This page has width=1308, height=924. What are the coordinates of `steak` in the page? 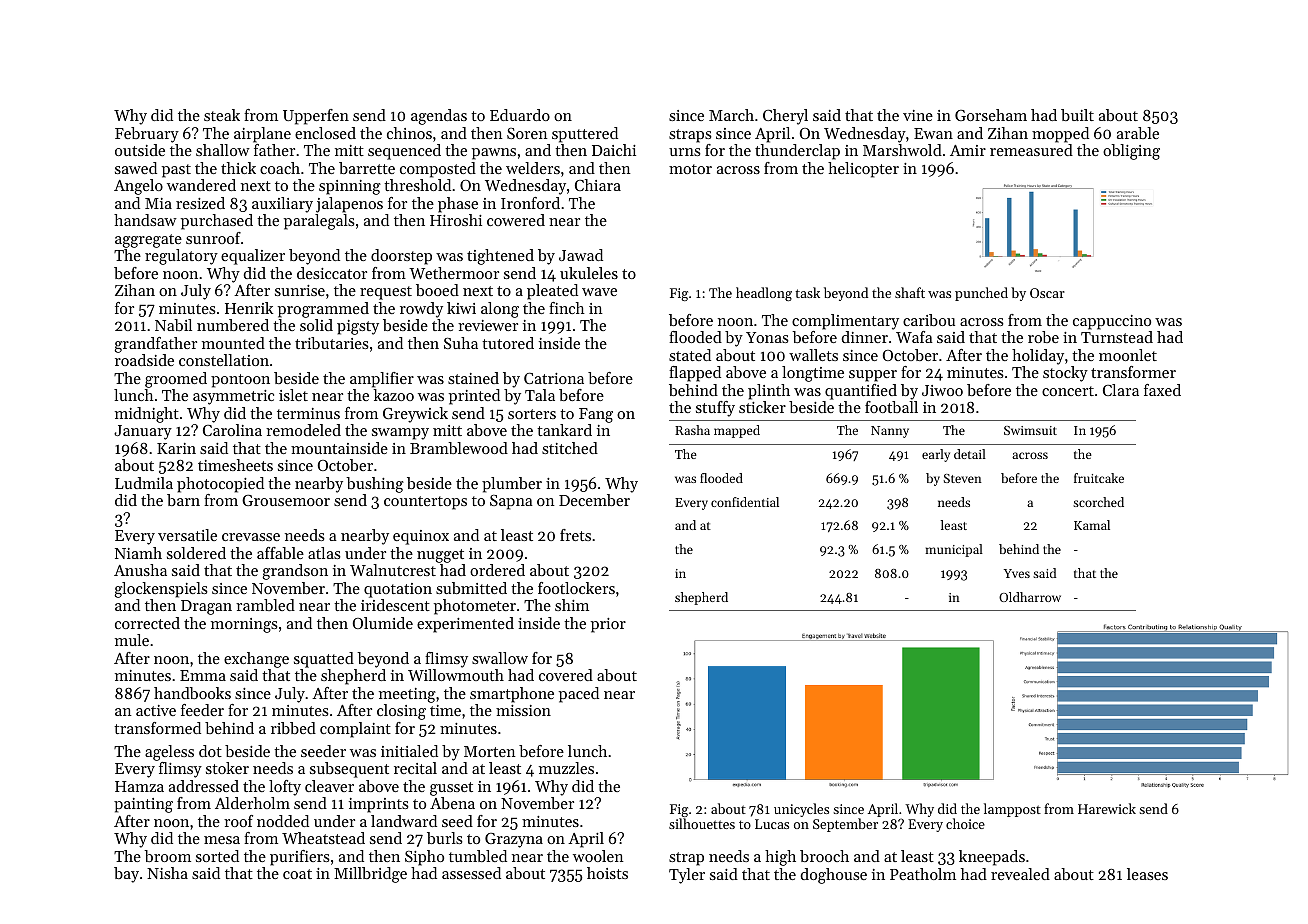 It's located at (222, 115).
